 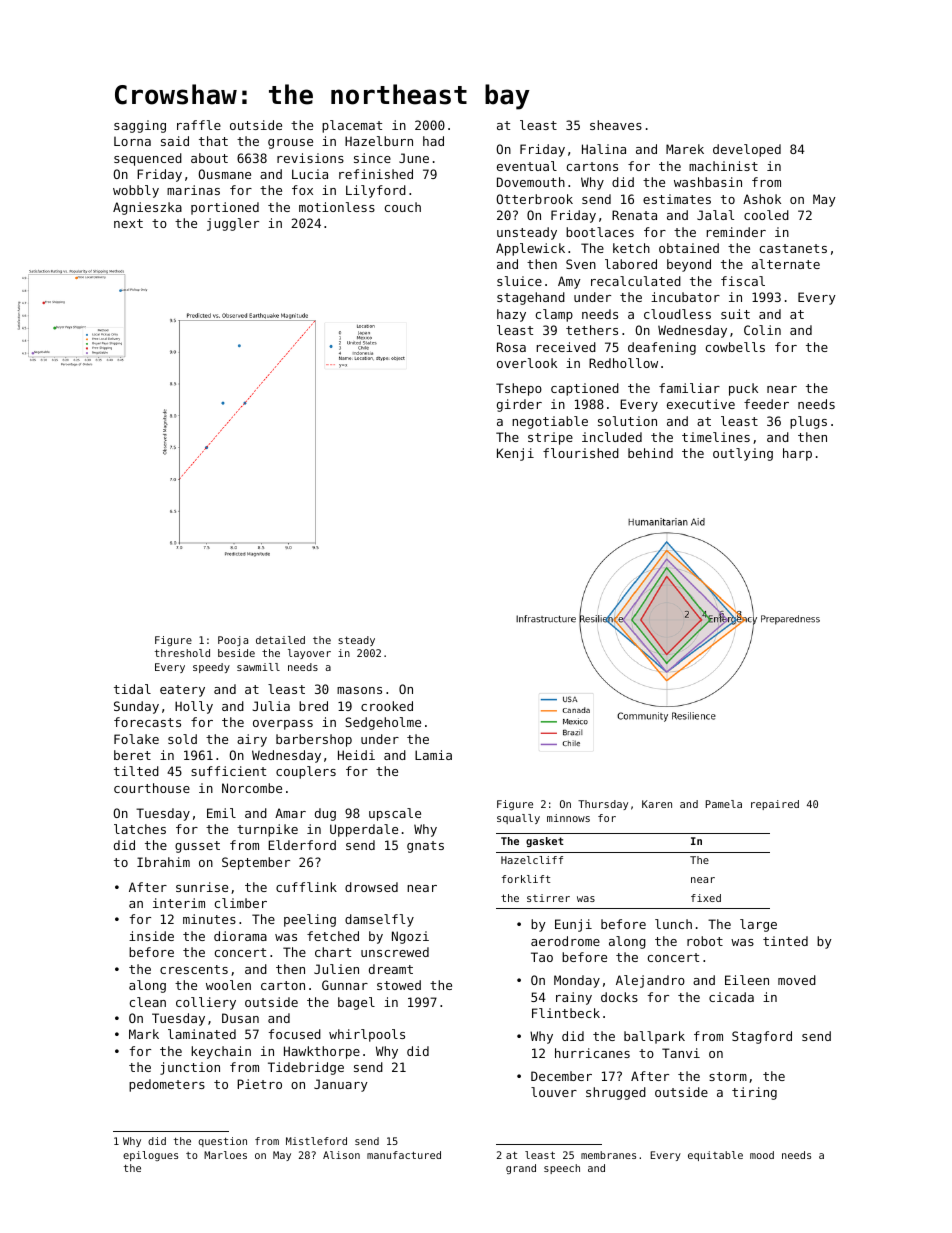 What do you see at coordinates (723, 166) in the screenshot?
I see `machinist` at bounding box center [723, 166].
